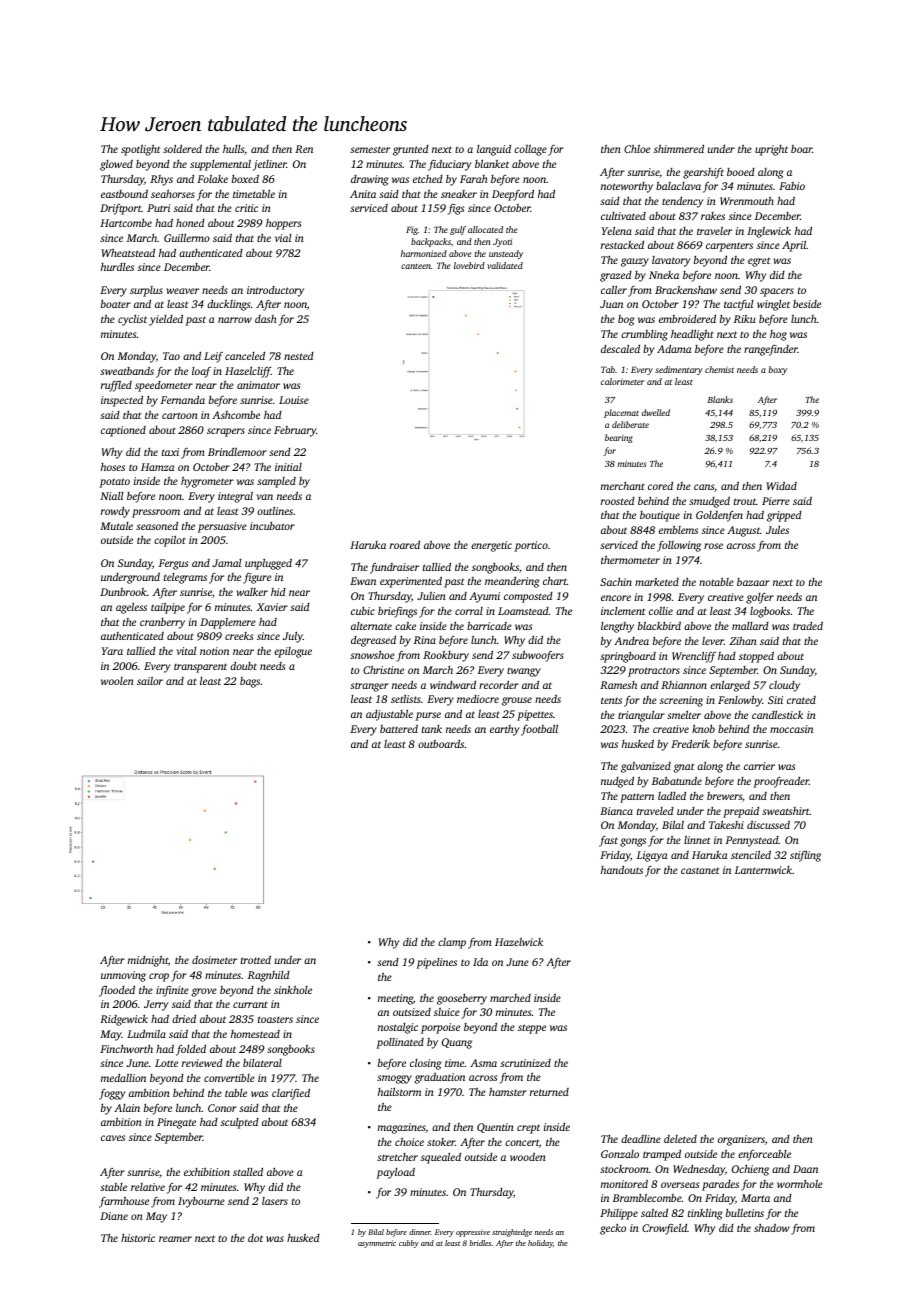 Image resolution: width=924 pixels, height=1308 pixels. What do you see at coordinates (411, 150) in the screenshot?
I see `grunted` at bounding box center [411, 150].
